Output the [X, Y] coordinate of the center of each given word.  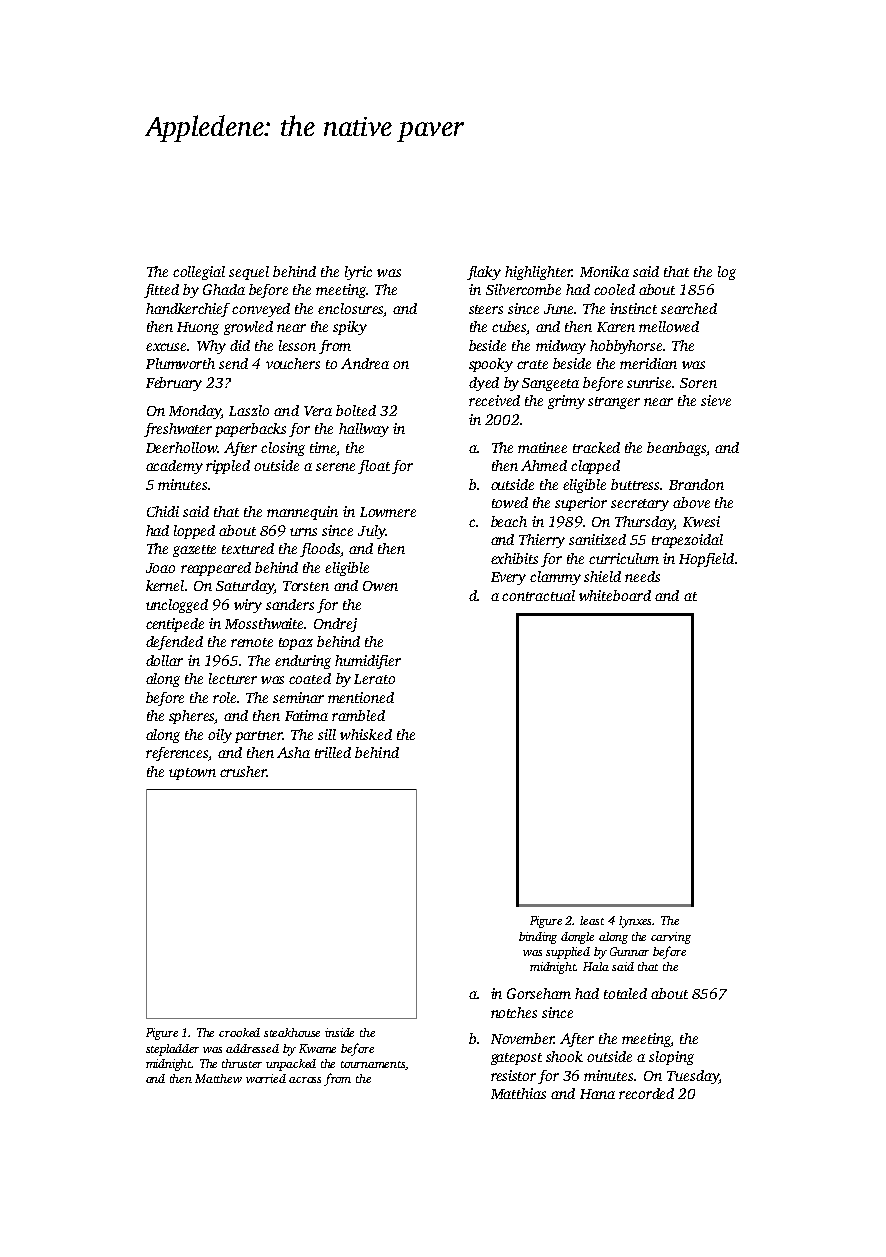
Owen [380, 586]
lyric [358, 273]
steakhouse [292, 1032]
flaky [484, 273]
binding [538, 938]
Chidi [163, 511]
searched [689, 308]
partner [259, 737]
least [592, 920]
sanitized [597, 539]
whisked [366, 734]
